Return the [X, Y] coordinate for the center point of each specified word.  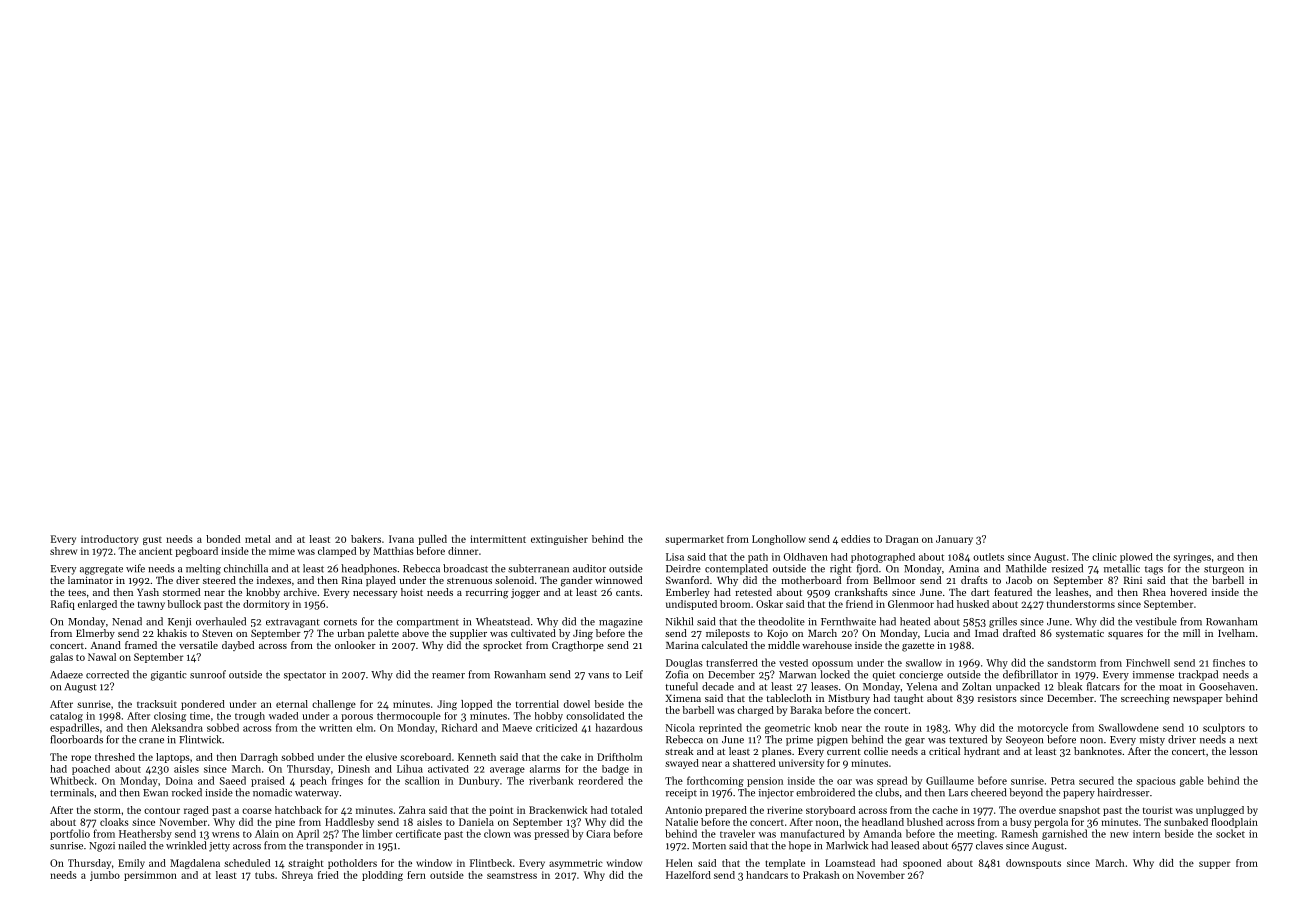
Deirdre [683, 568]
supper [1214, 865]
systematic [1080, 634]
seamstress [512, 875]
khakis [172, 633]
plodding [382, 876]
